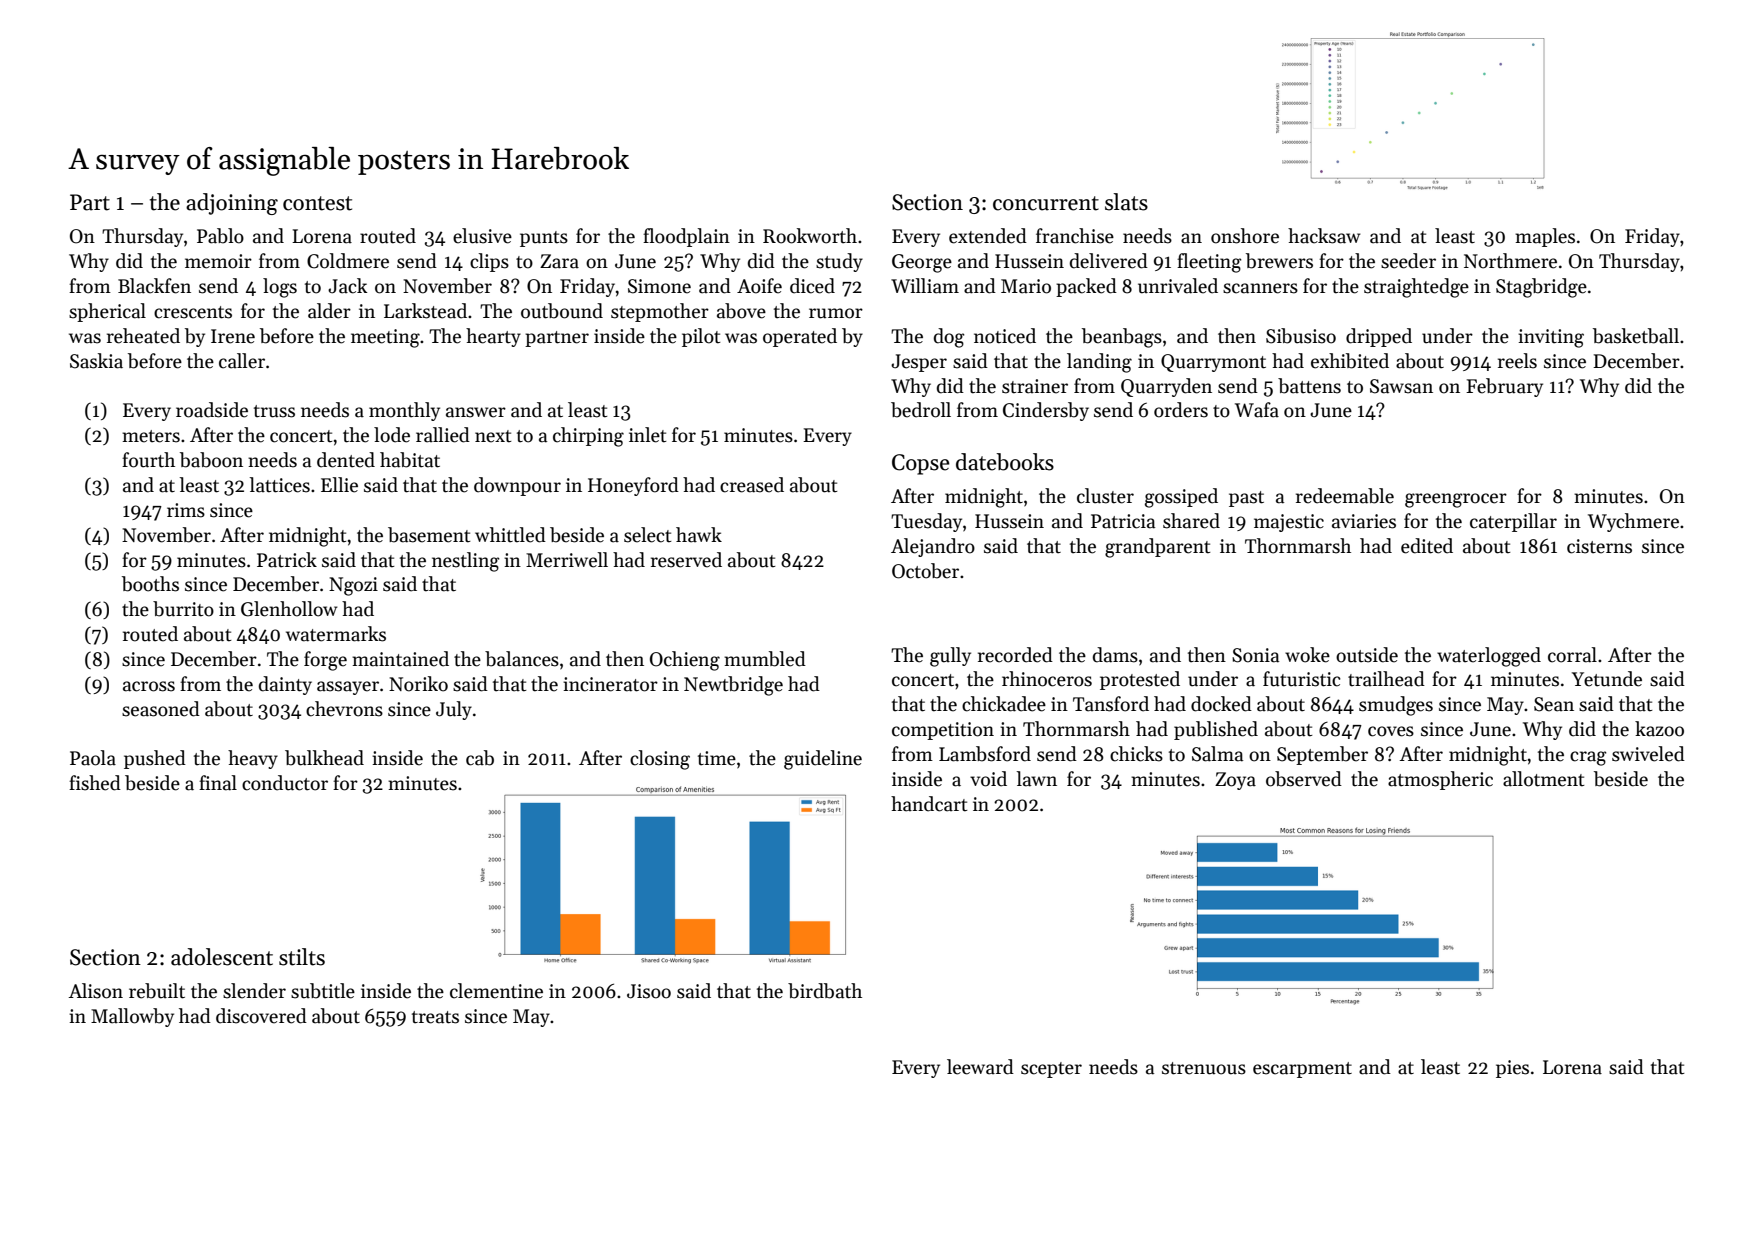 This screenshot has width=1754, height=1240. Describe the element at coordinates (1545, 237) in the screenshot. I see `maples` at that location.
